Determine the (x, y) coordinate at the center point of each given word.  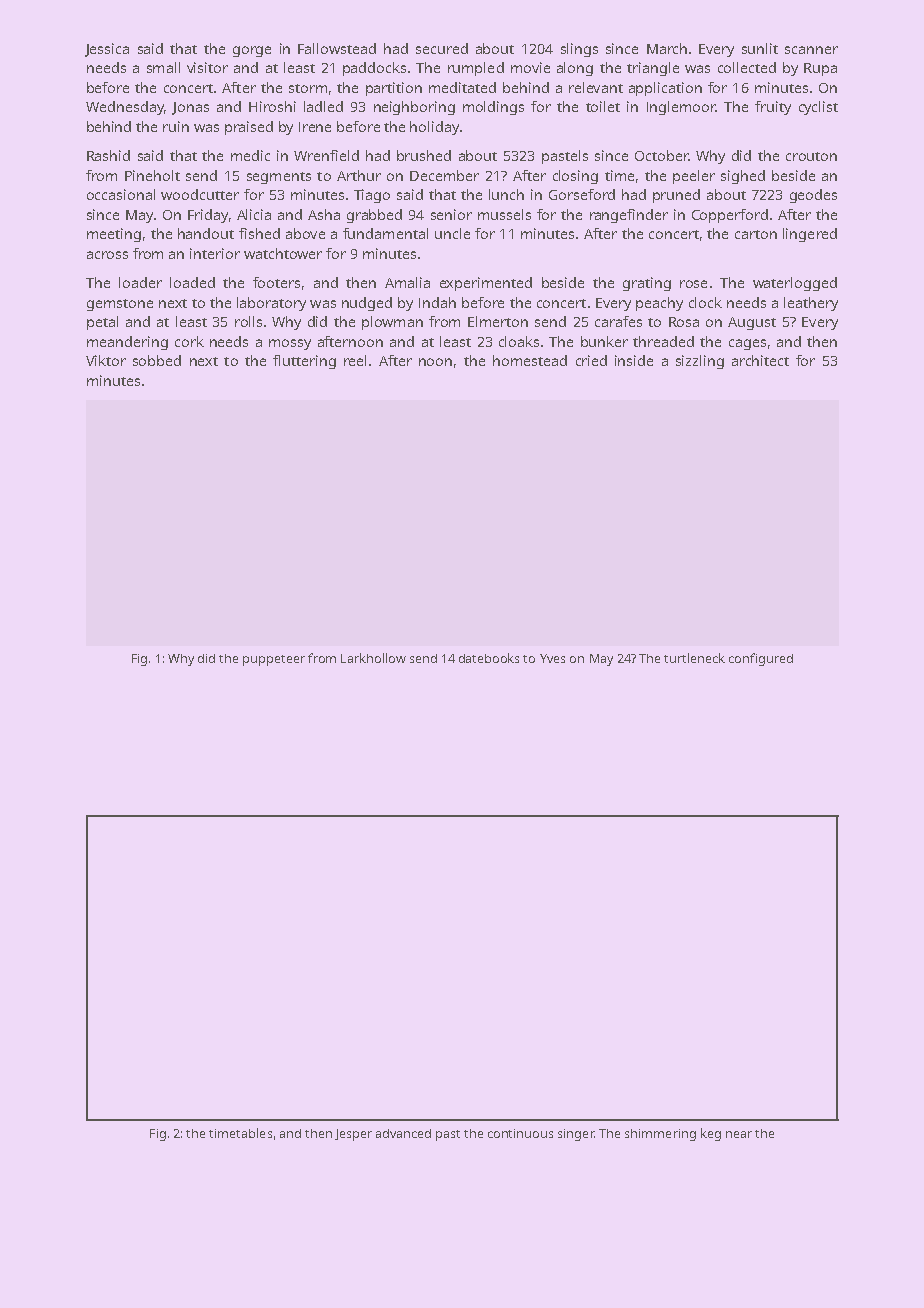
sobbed (157, 360)
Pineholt (152, 175)
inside (634, 360)
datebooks (489, 658)
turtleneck (694, 658)
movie (530, 67)
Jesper (353, 1135)
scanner (811, 50)
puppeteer (274, 660)
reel (355, 360)
